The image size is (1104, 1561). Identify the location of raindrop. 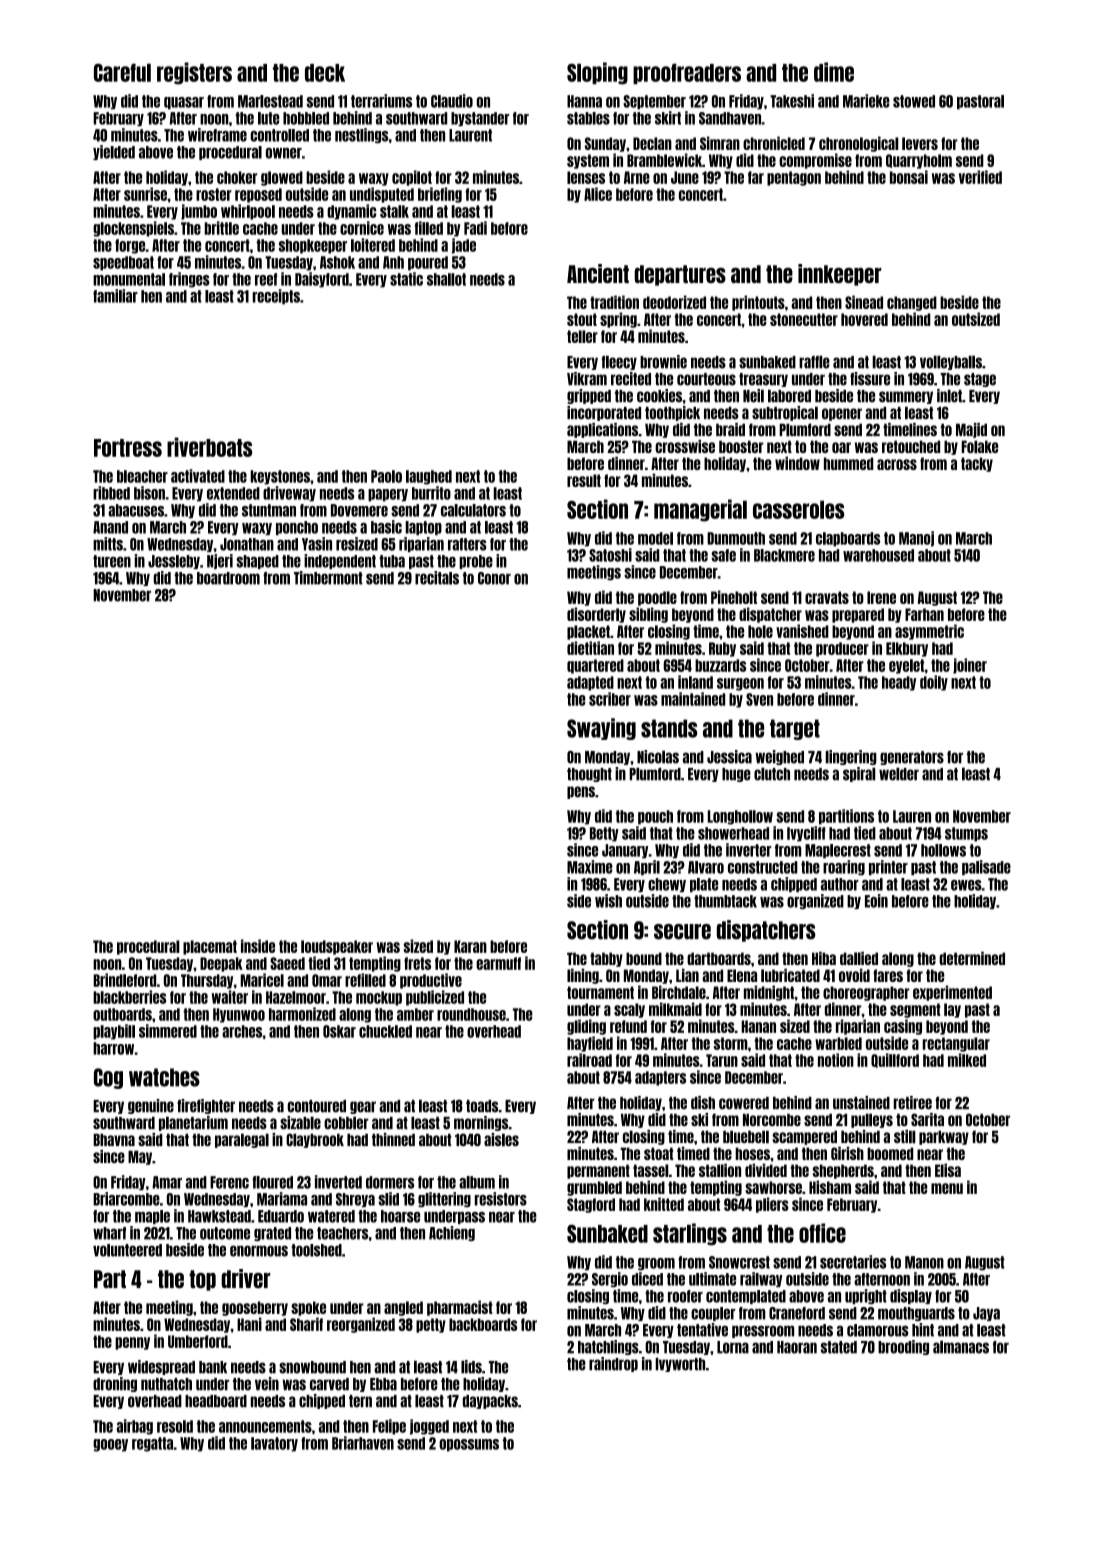
(613, 1364).
